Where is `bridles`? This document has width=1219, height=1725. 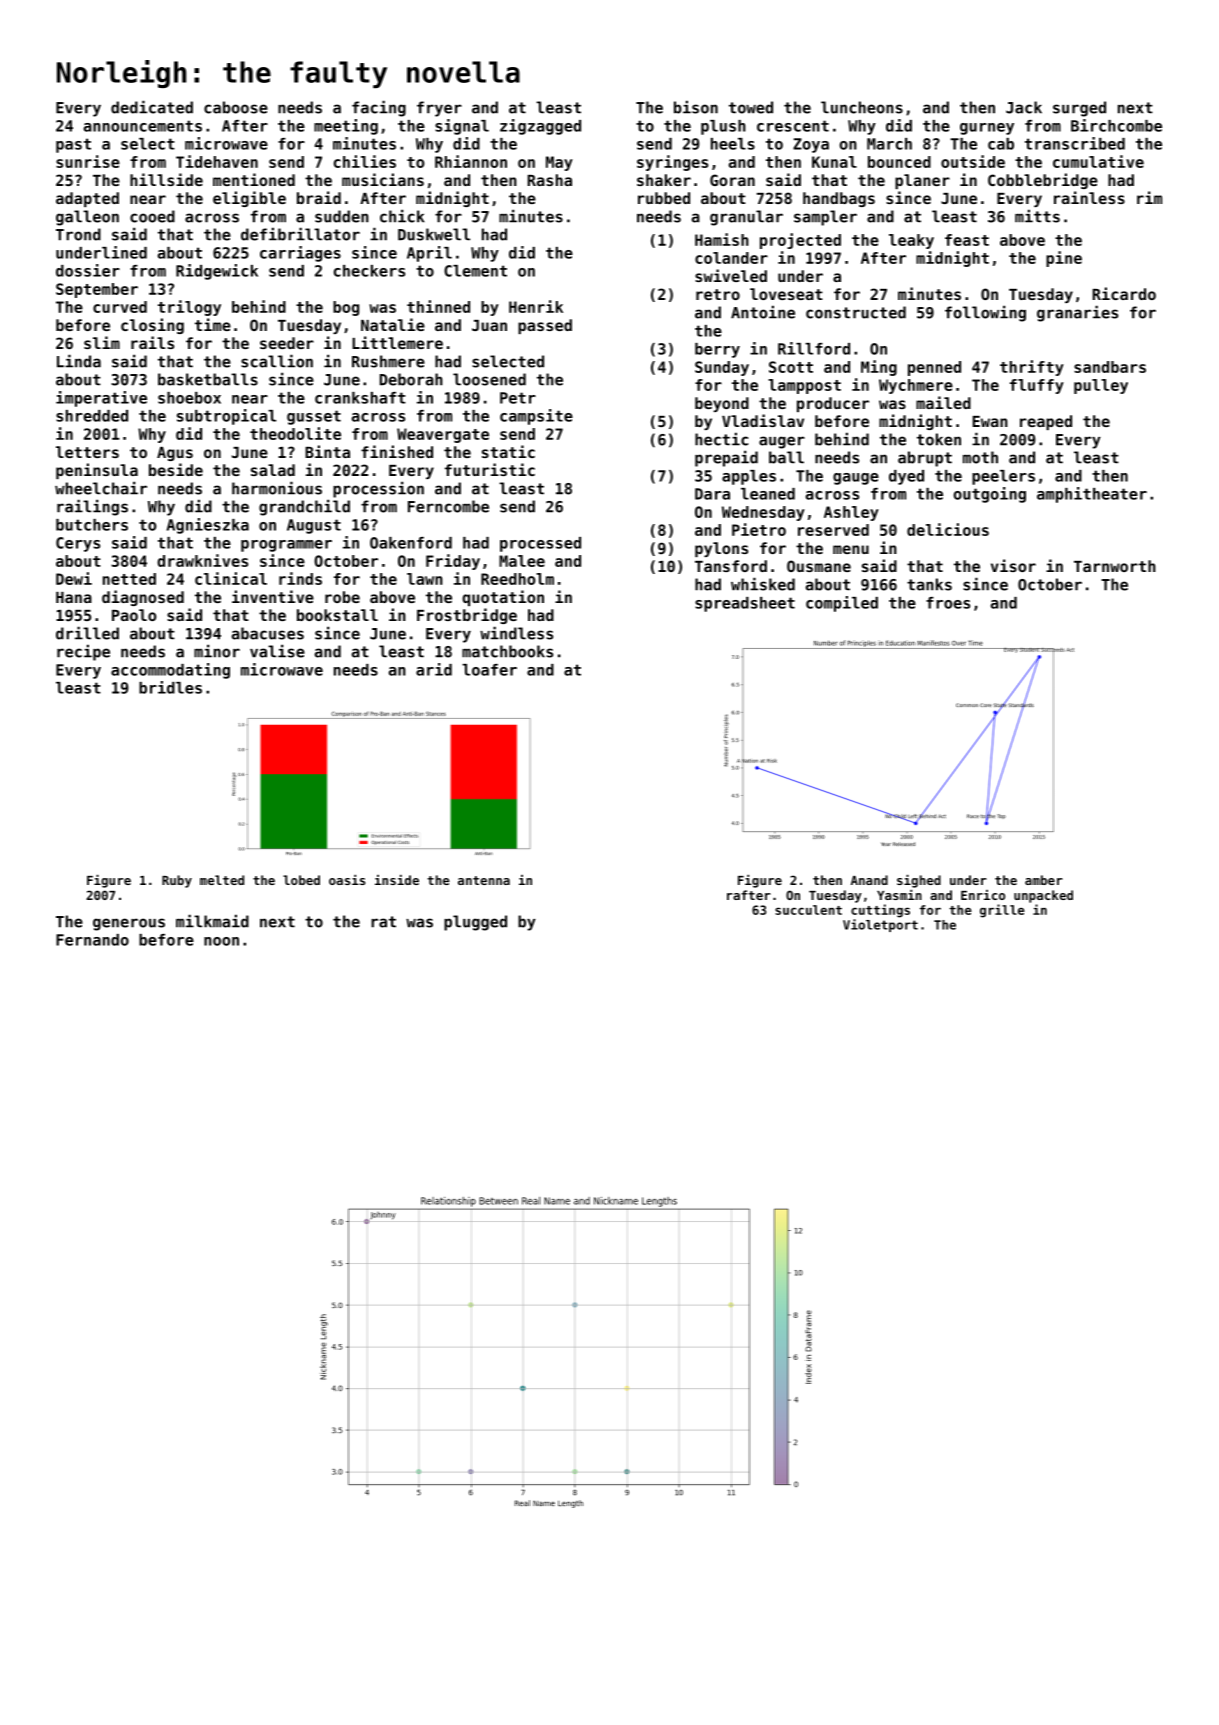
bridles is located at coordinates (170, 687).
